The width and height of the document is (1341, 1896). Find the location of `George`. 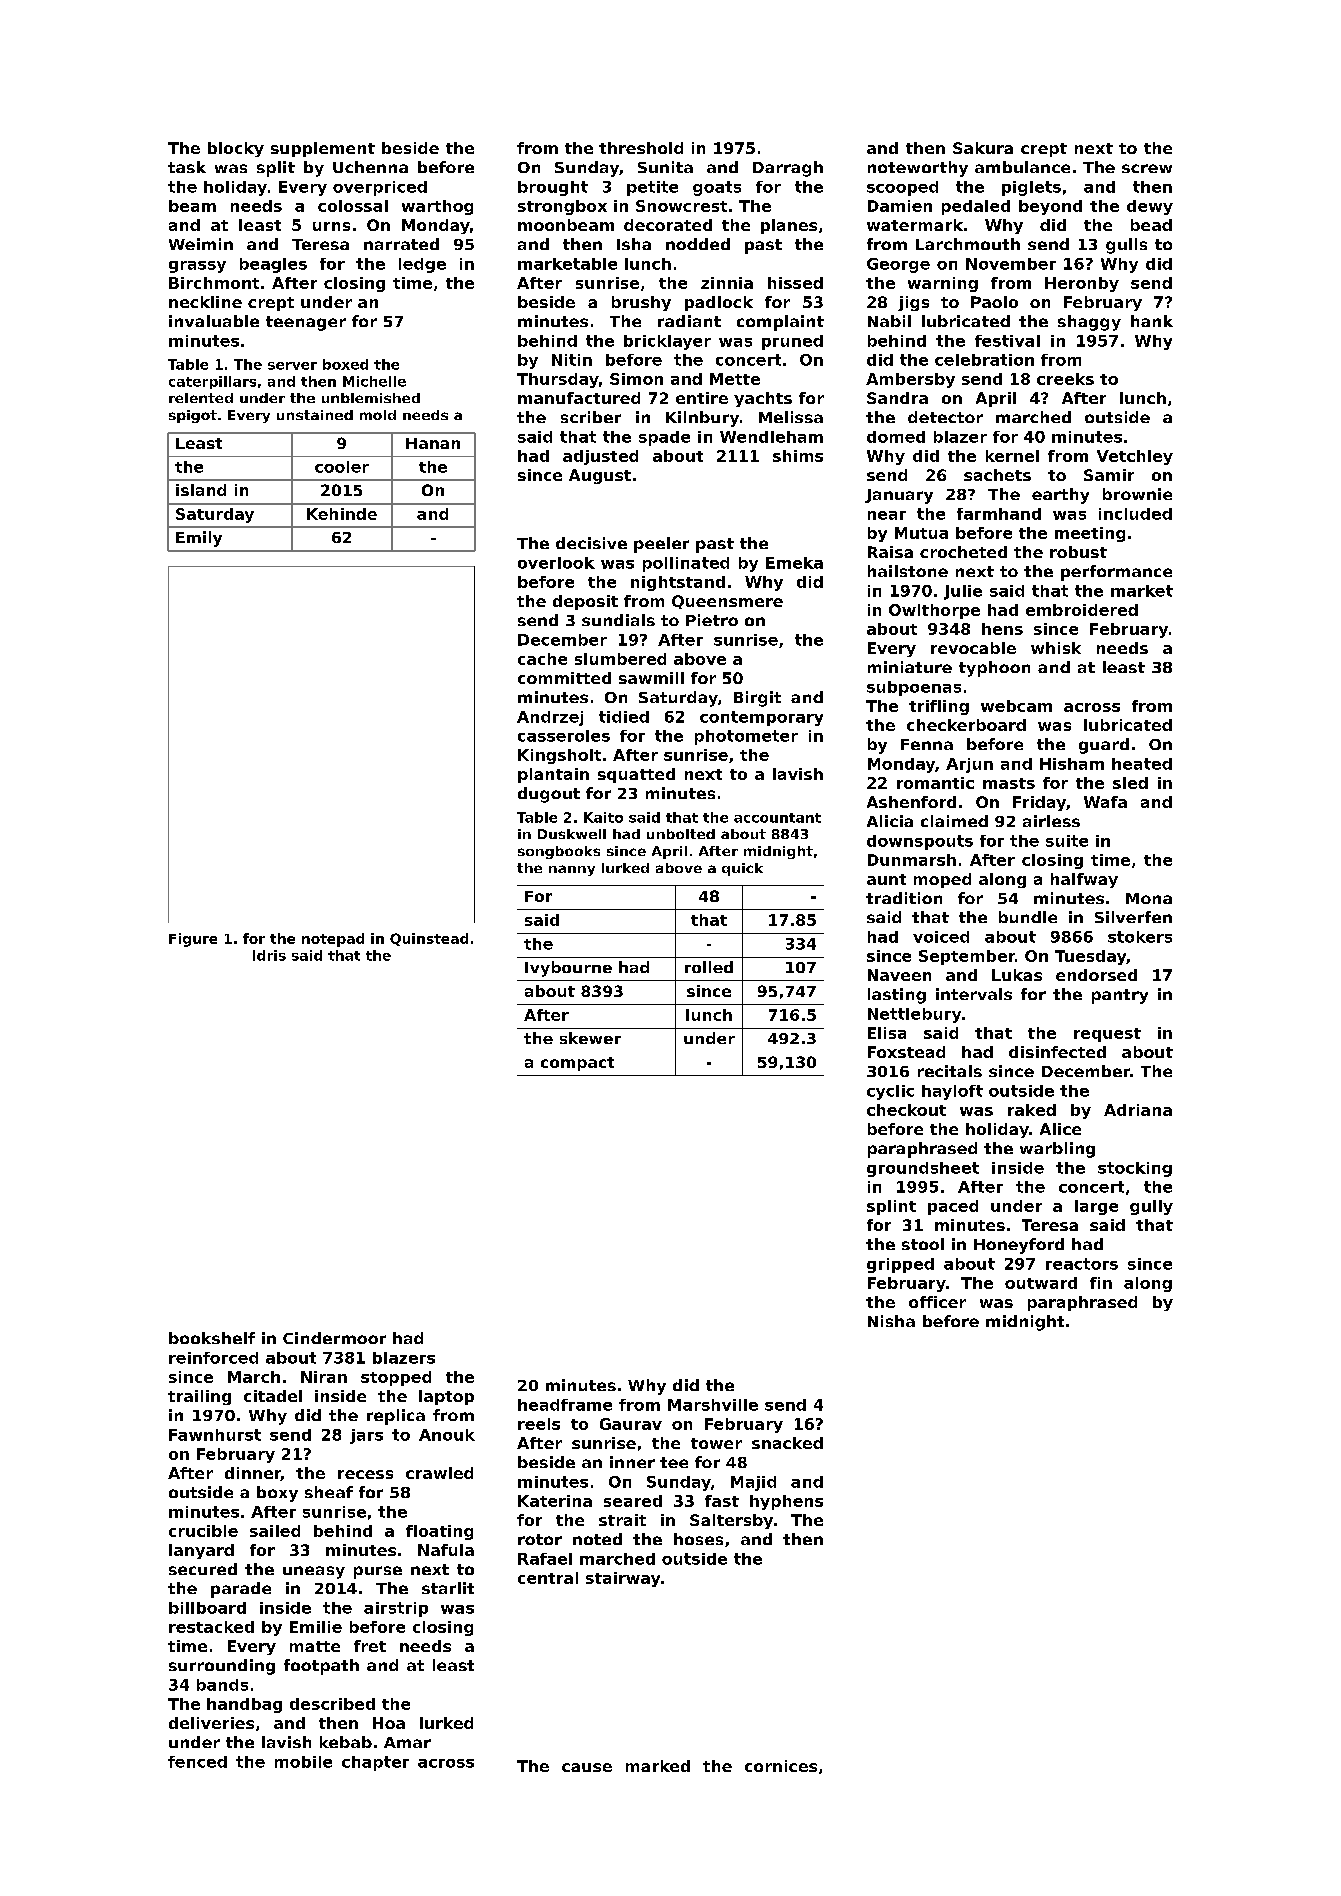

George is located at coordinates (898, 265).
